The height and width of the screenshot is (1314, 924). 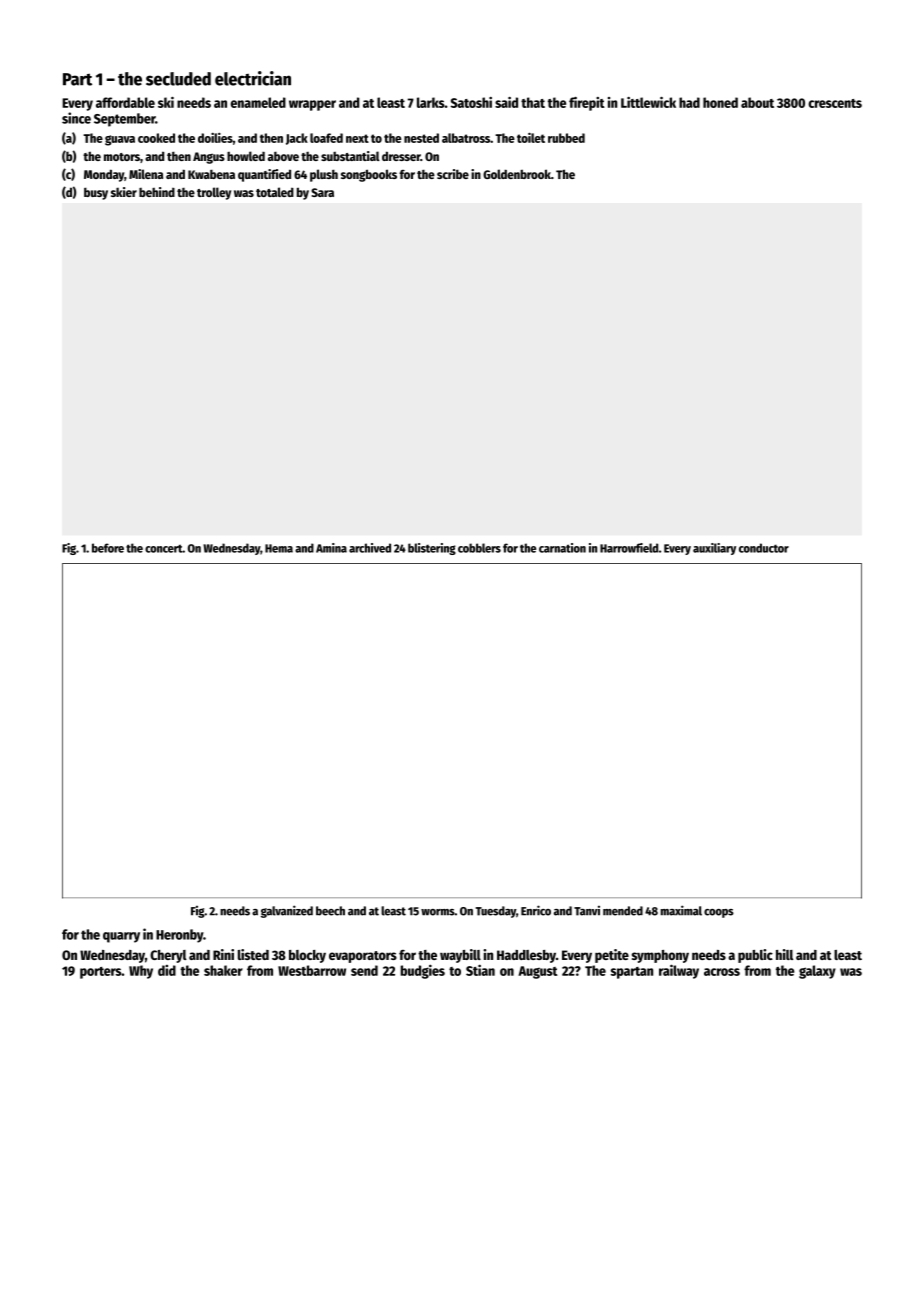 What do you see at coordinates (719, 913) in the screenshot?
I see `coops` at bounding box center [719, 913].
